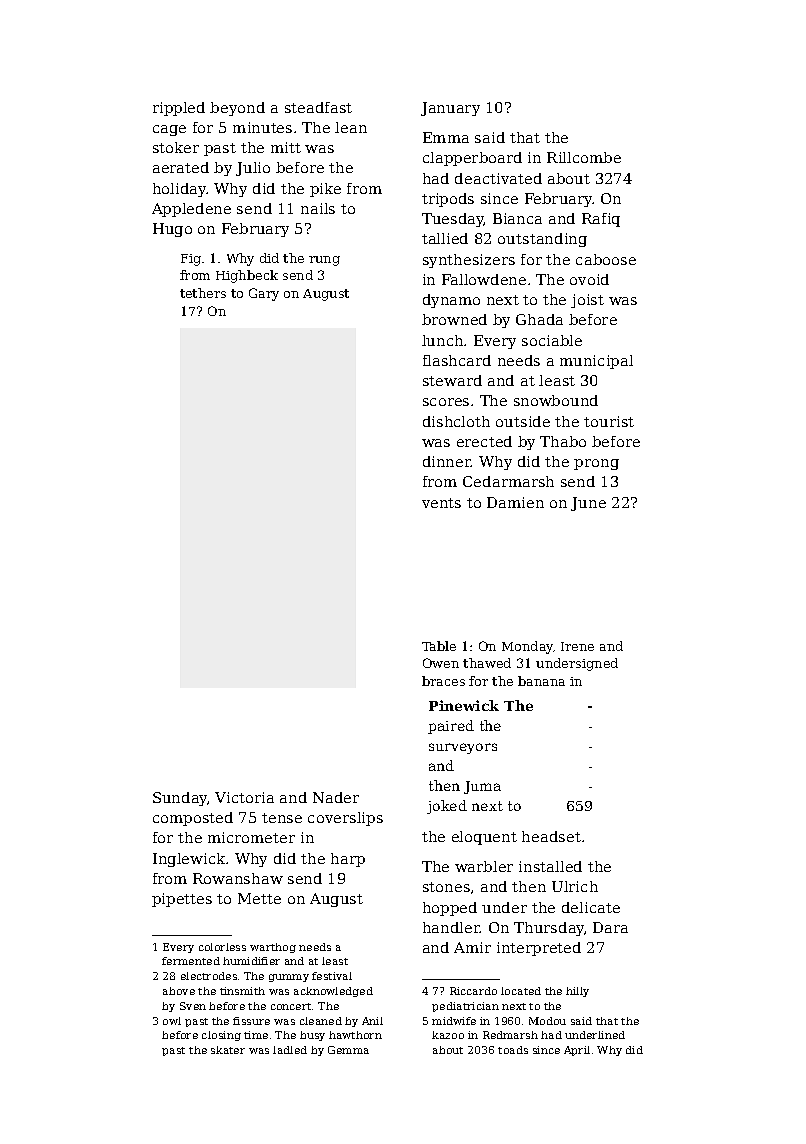 Image resolution: width=806 pixels, height=1144 pixels. Describe the element at coordinates (451, 927) in the image. I see `handler` at that location.
